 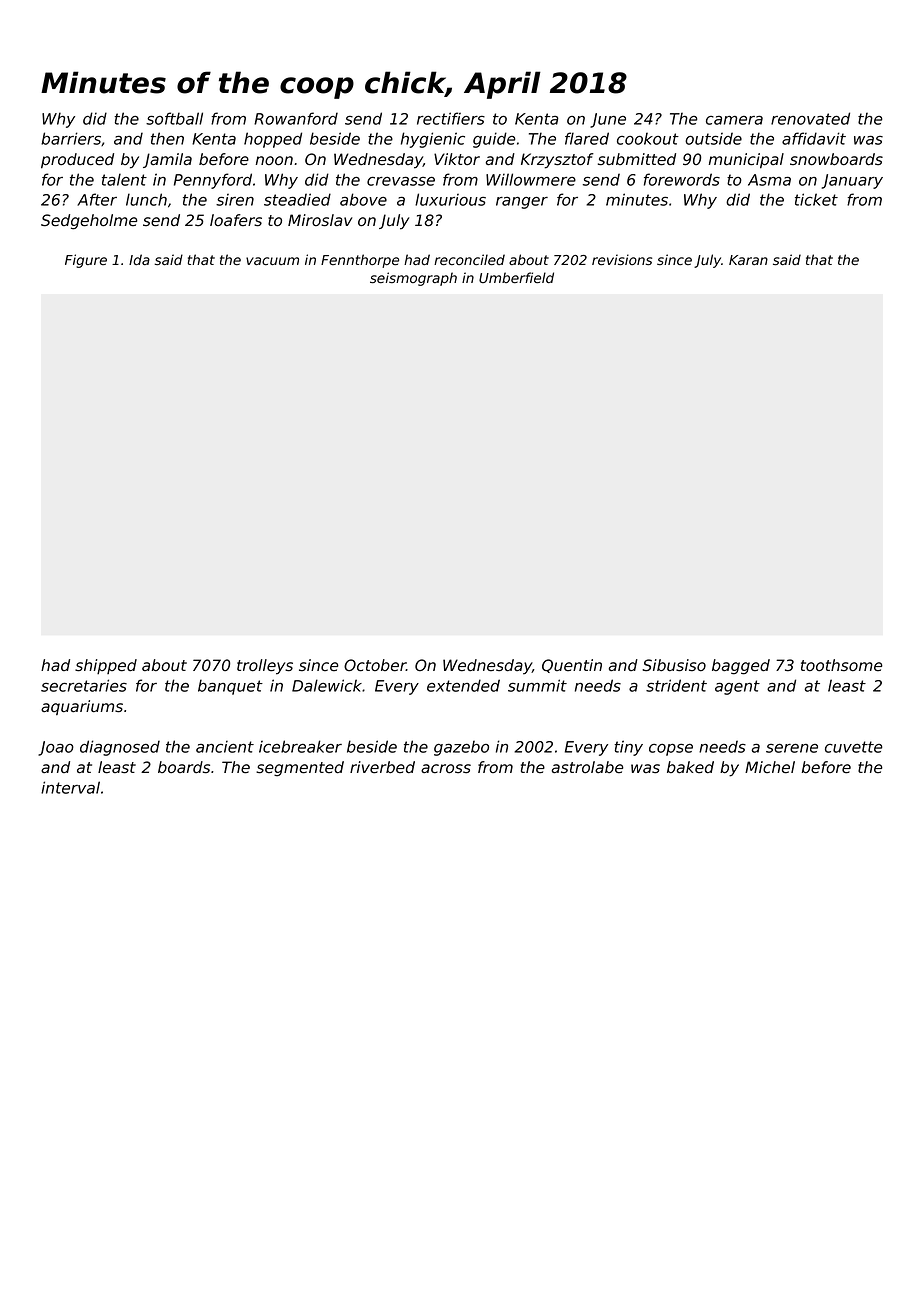 What do you see at coordinates (748, 260) in the image?
I see `Karan` at bounding box center [748, 260].
